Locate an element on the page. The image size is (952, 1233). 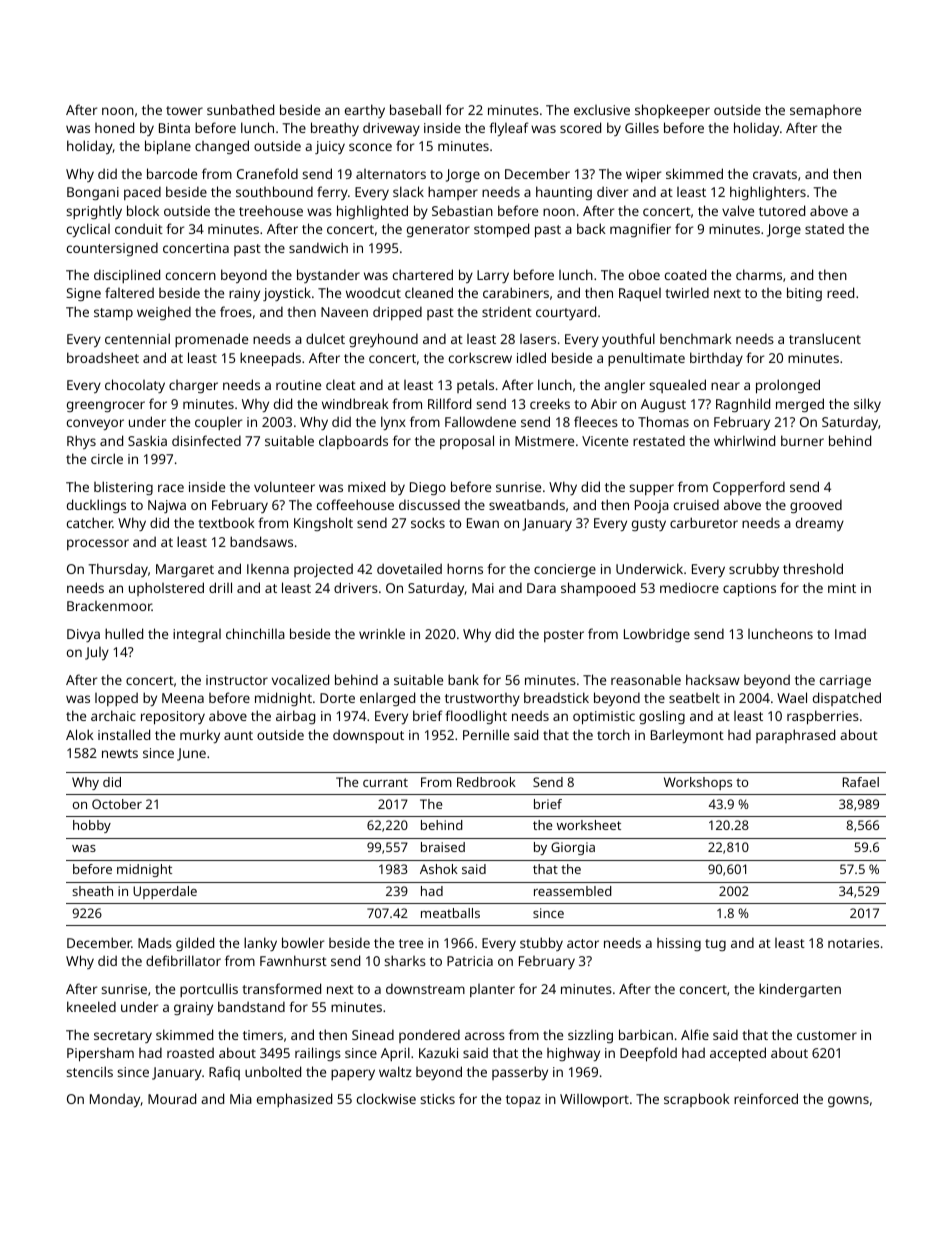
Kingsholt is located at coordinates (323, 524).
